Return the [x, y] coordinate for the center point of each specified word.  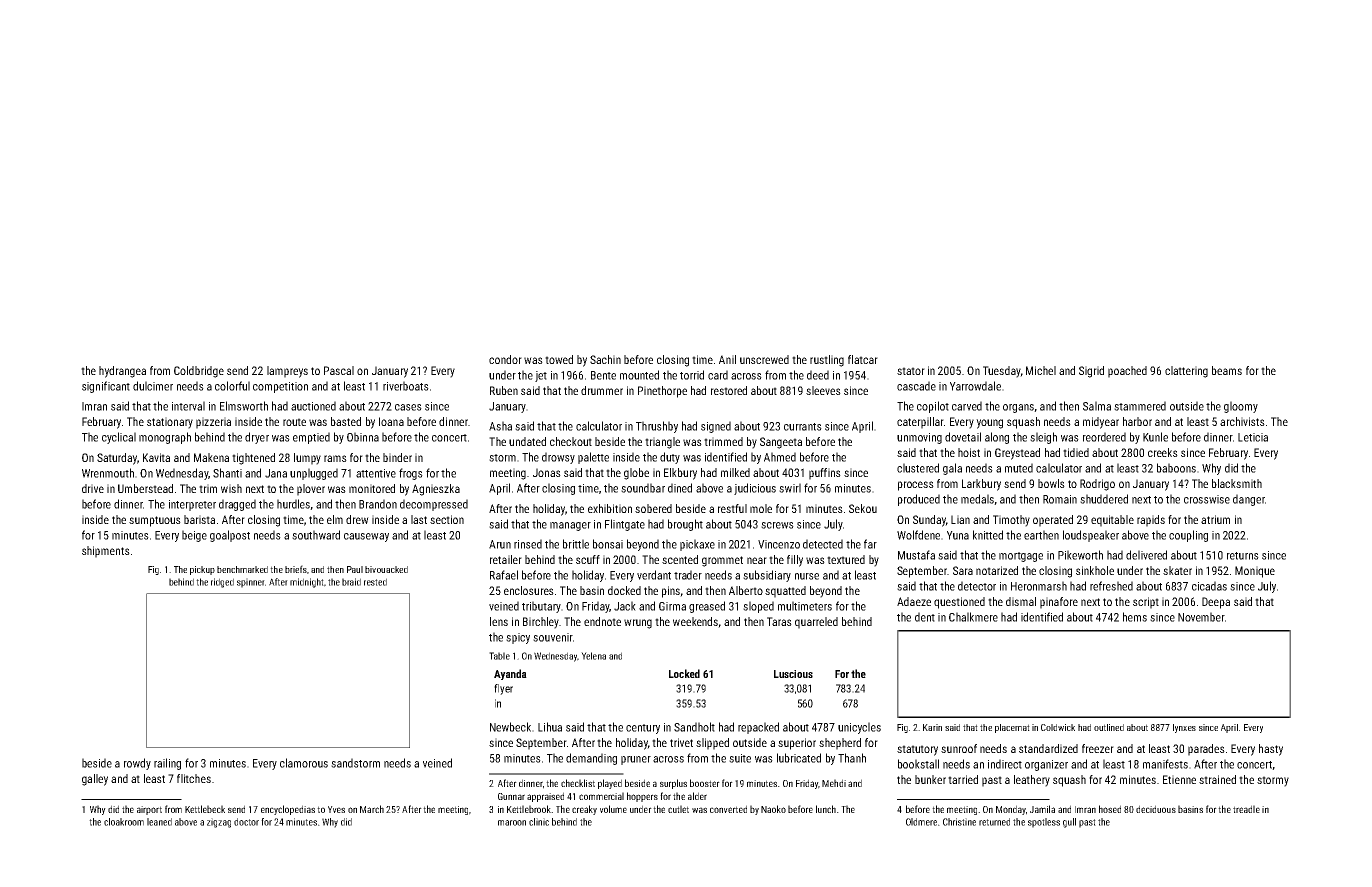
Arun [500, 544]
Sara [963, 570]
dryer [257, 438]
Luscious [793, 674]
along [997, 438]
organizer [1046, 765]
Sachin [605, 359]
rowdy [137, 764]
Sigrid [1091, 372]
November [1201, 617]
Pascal [339, 370]
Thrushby [657, 427]
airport [149, 810]
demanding [591, 759]
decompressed [434, 505]
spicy [518, 638]
